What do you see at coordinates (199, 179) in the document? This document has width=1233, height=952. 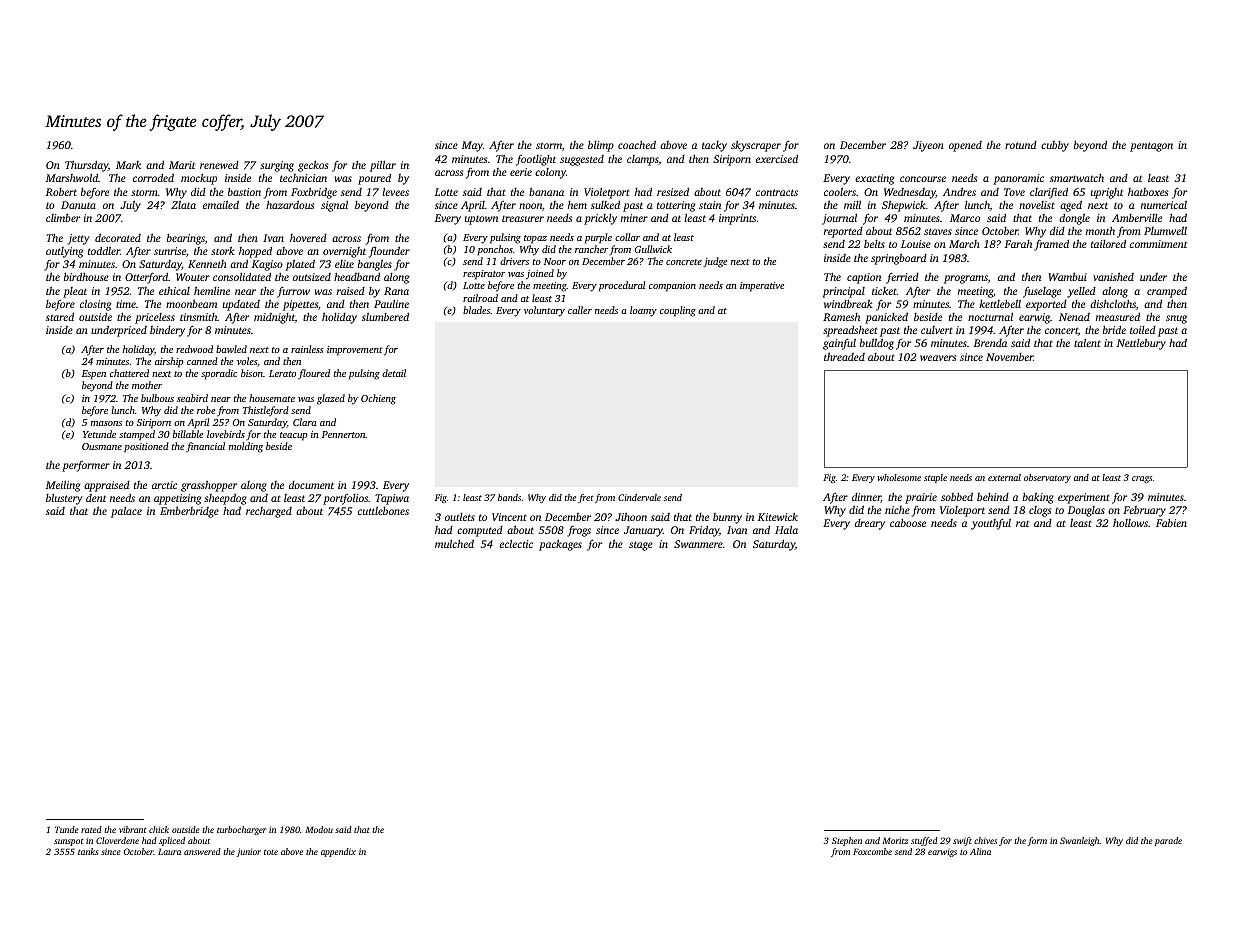 I see `mockup` at bounding box center [199, 179].
